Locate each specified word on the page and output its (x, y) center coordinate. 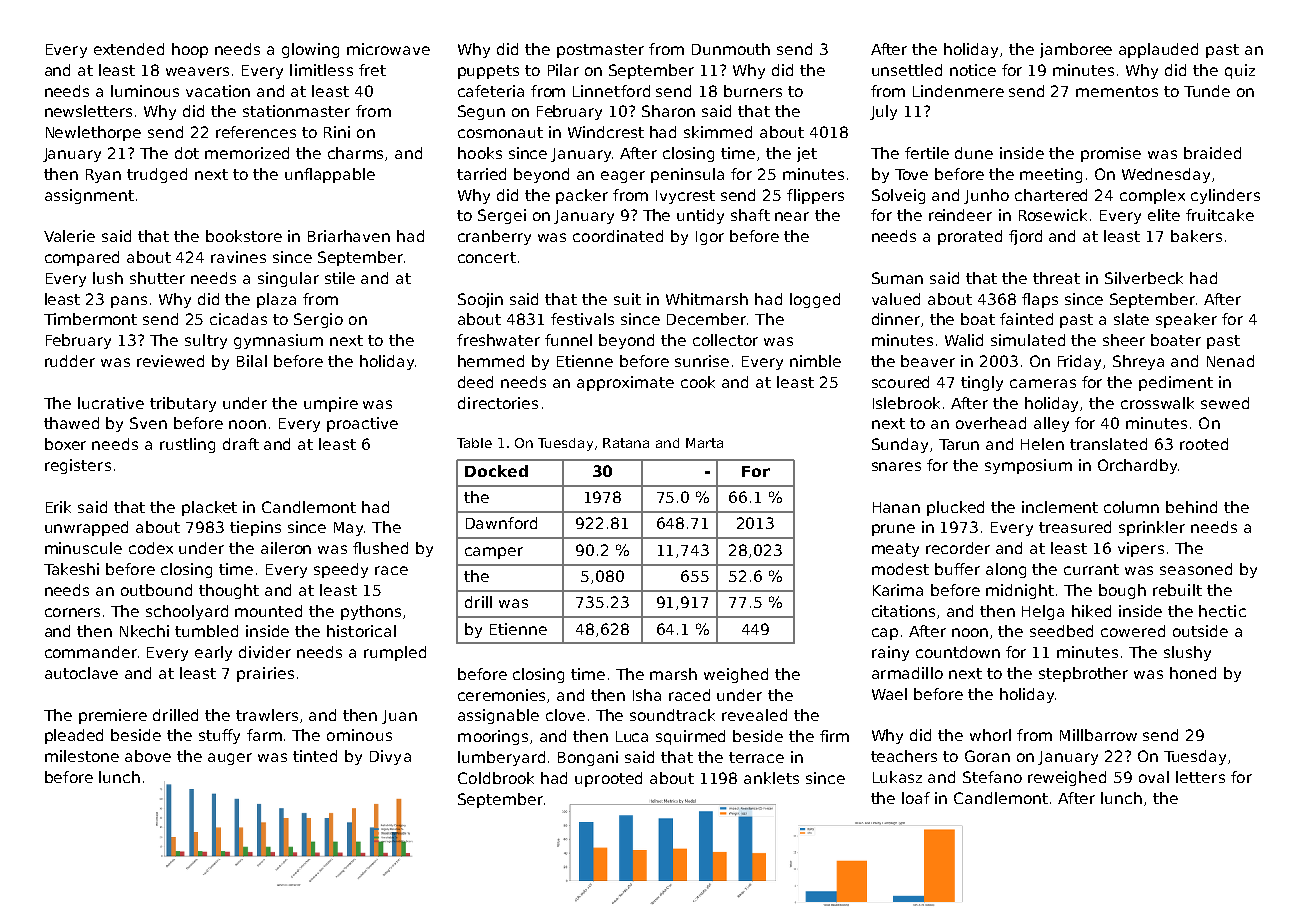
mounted (268, 611)
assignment (89, 196)
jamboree (1076, 50)
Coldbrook (496, 778)
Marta (704, 443)
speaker (1186, 320)
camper (494, 553)
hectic (1222, 611)
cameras (1043, 383)
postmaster (600, 51)
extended (129, 49)
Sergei (502, 216)
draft (241, 444)
